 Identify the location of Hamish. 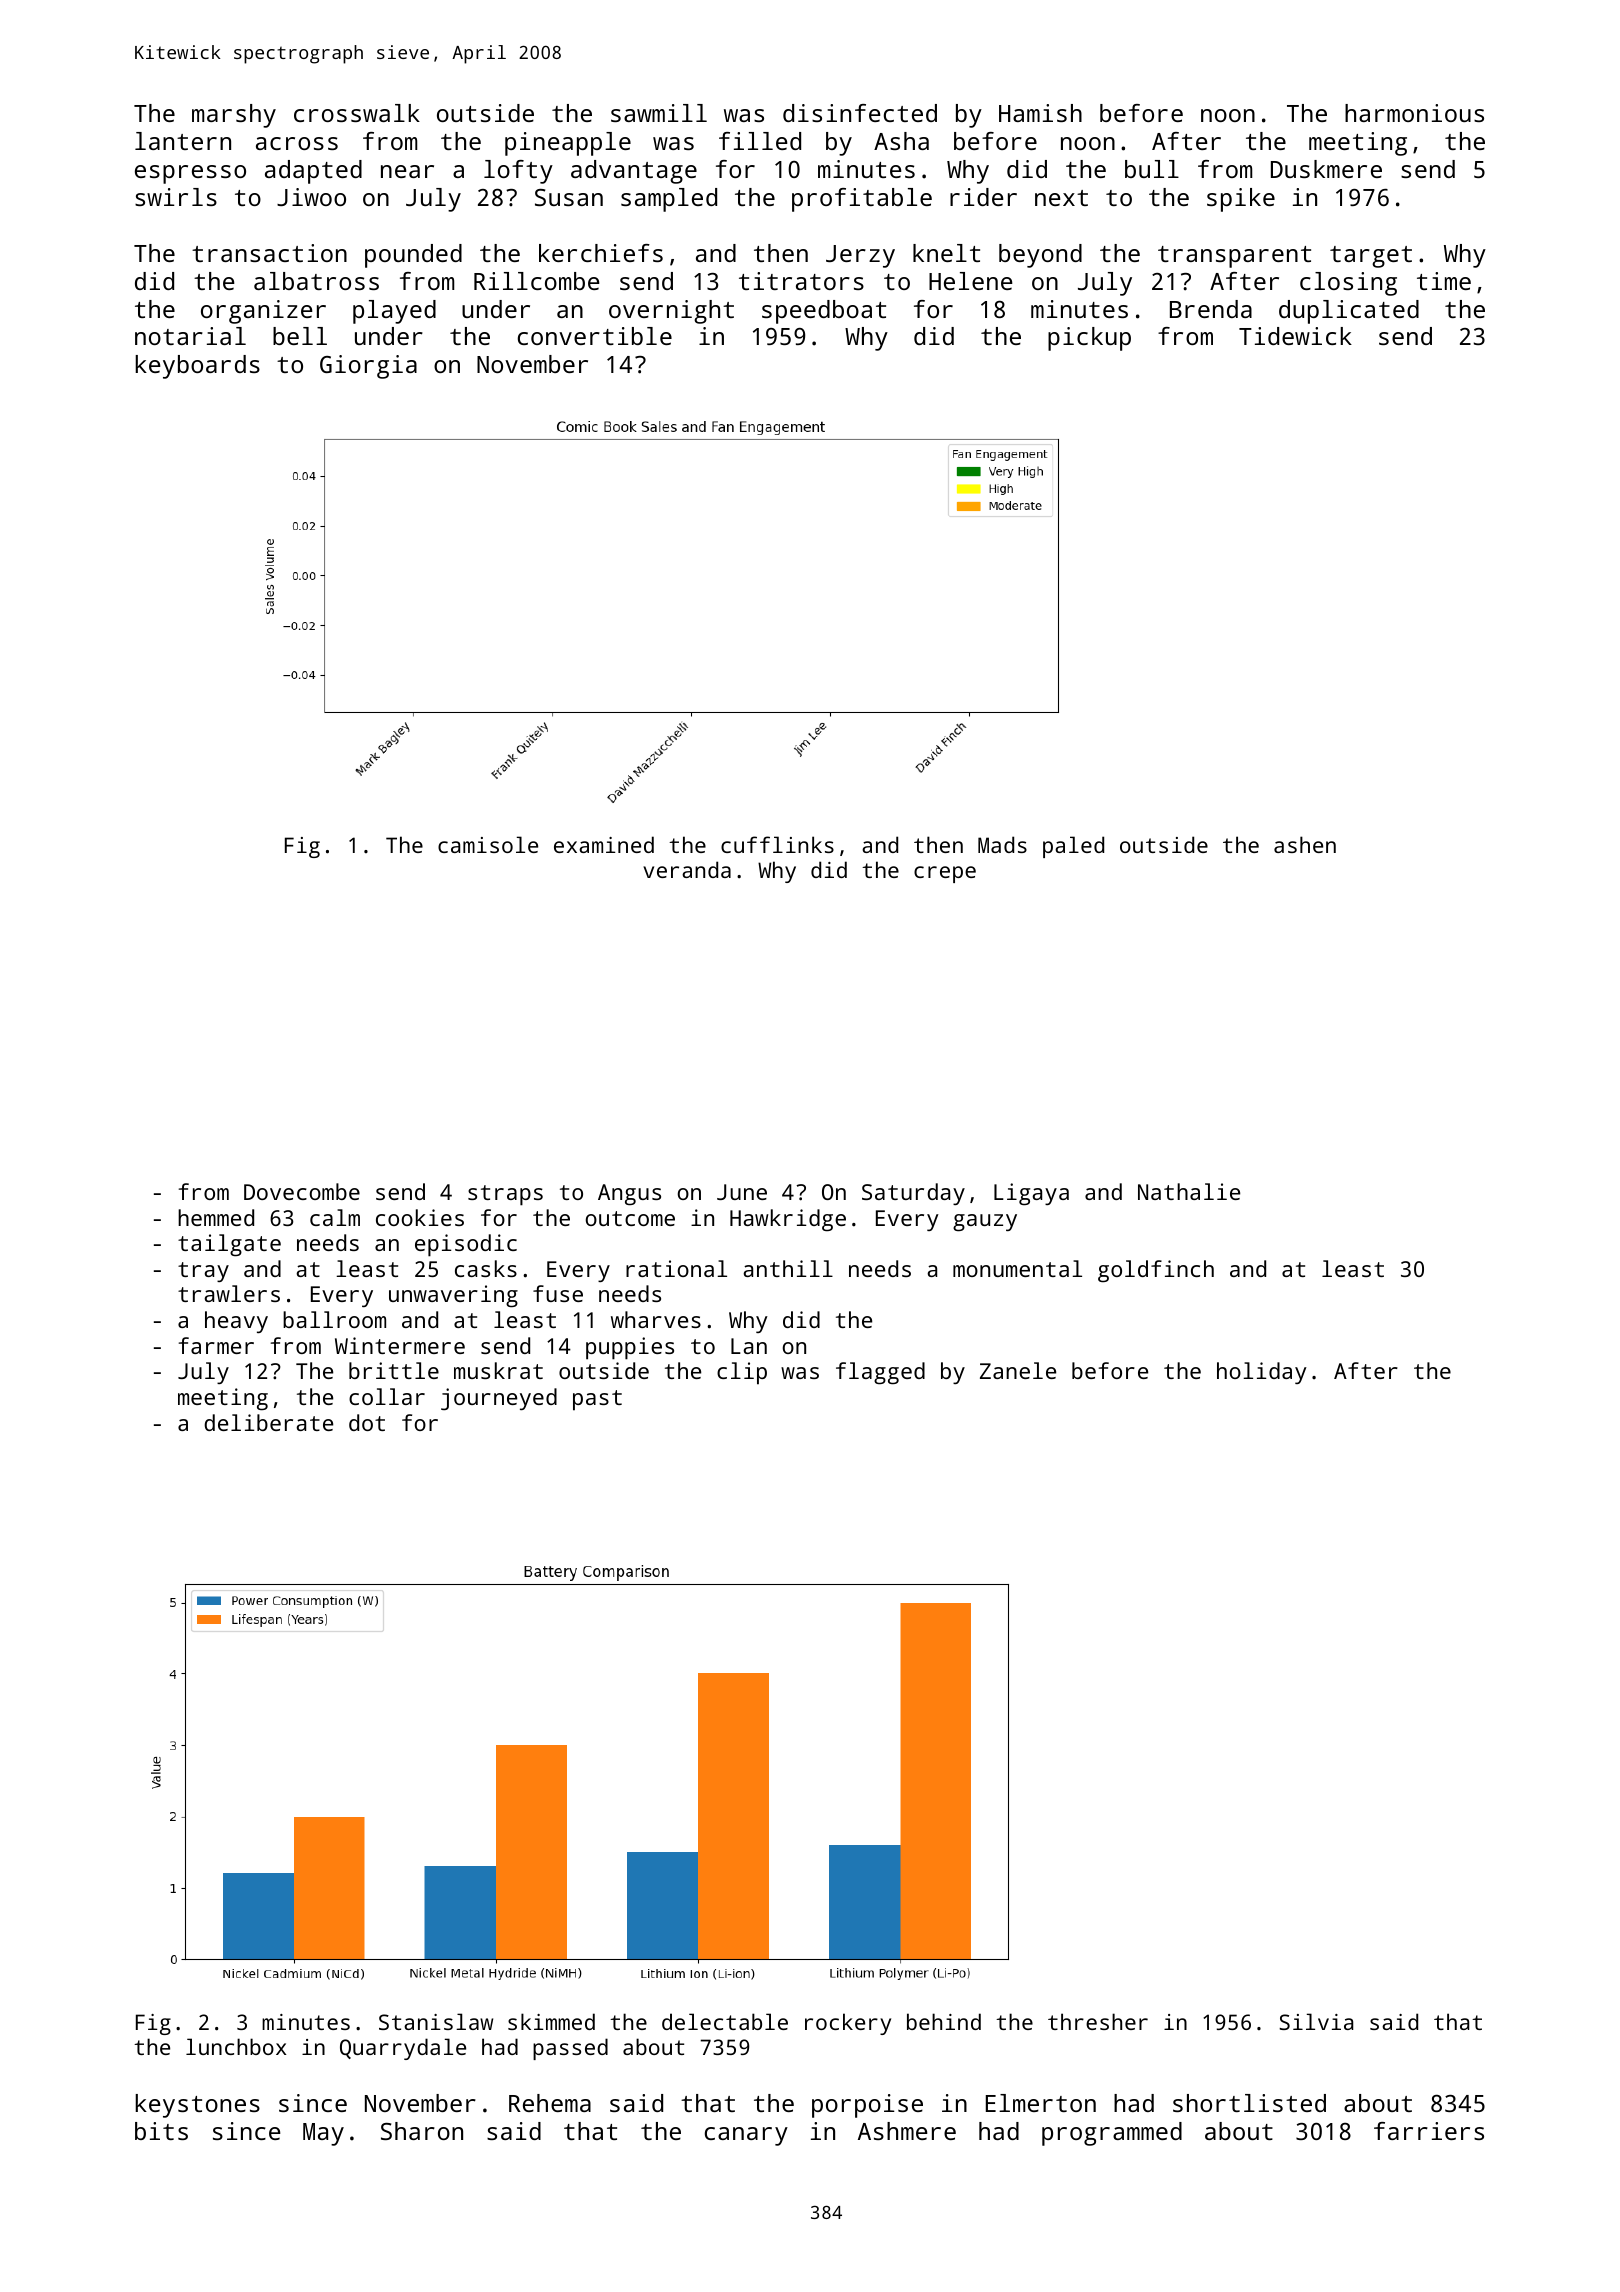
(1040, 113).
